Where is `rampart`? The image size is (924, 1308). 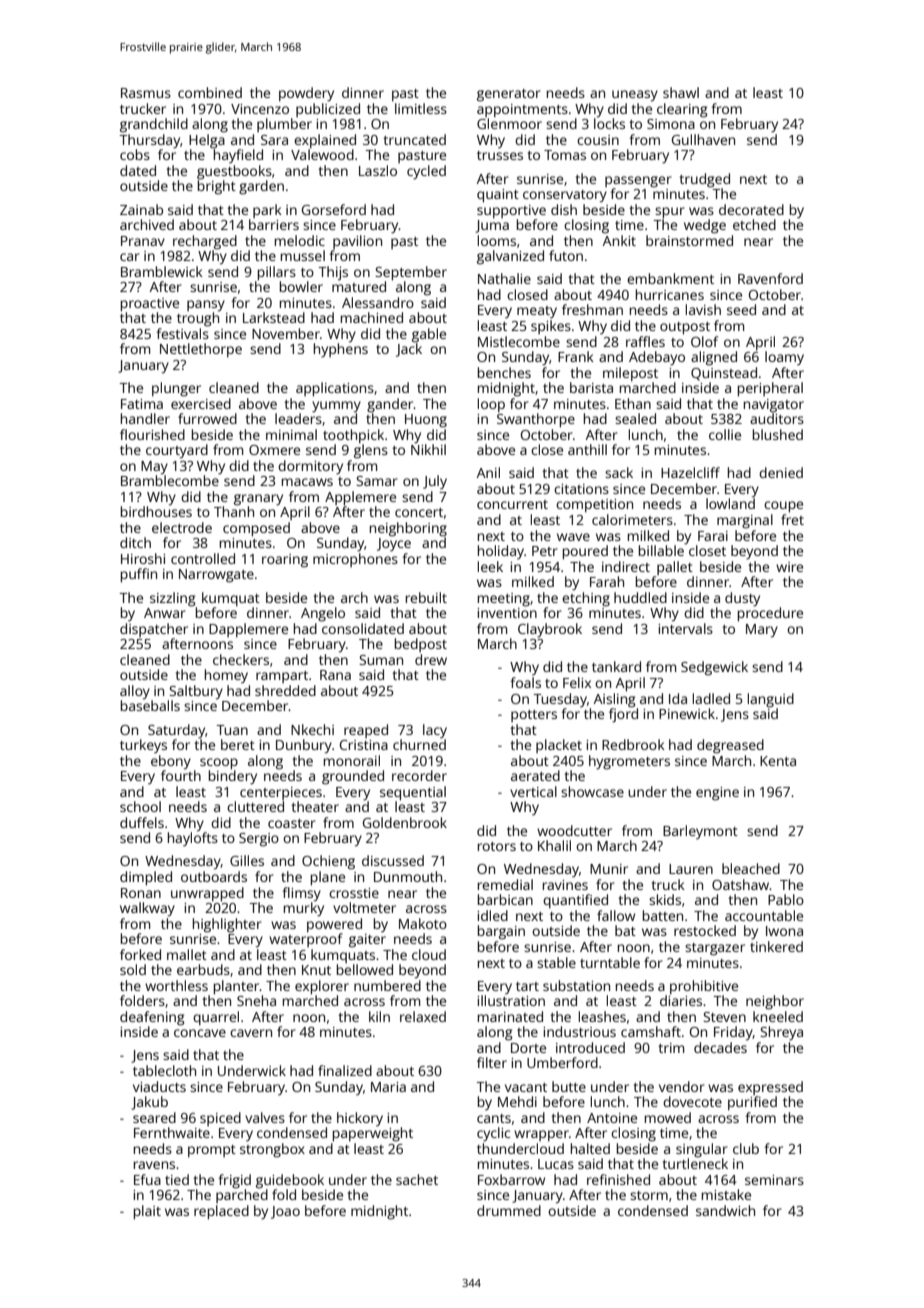
rampart is located at coordinates (282, 677).
